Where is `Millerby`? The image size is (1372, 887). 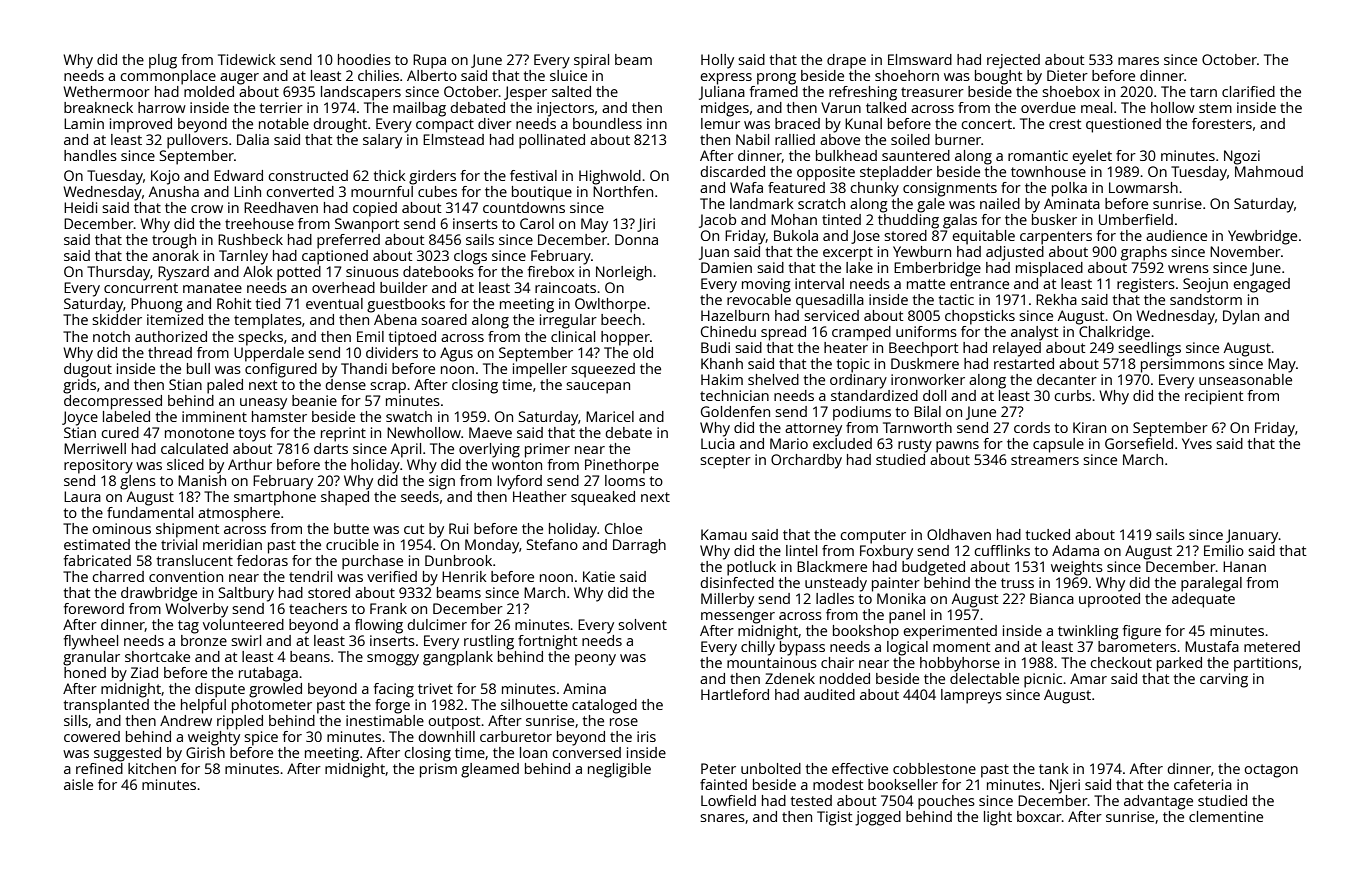
Millerby is located at coordinates (727, 600).
